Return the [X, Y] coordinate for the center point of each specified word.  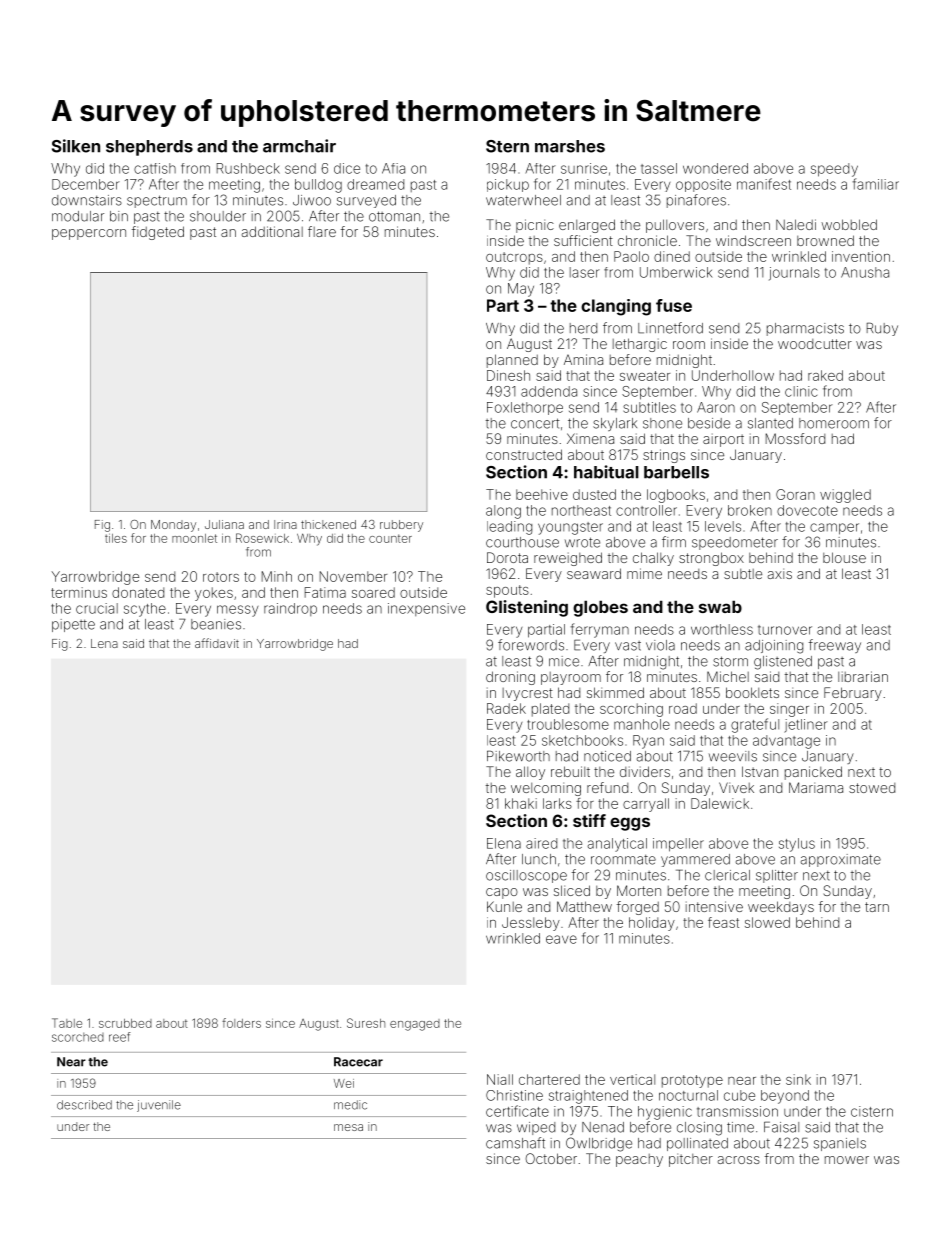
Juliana [224, 524]
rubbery [401, 526]
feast [723, 922]
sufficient [583, 240]
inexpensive [426, 609]
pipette [73, 625]
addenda [549, 391]
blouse [844, 557]
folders [241, 1023]
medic [350, 1105]
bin [119, 216]
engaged [415, 1025]
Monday [173, 526]
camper [834, 529]
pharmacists [805, 329]
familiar [876, 184]
